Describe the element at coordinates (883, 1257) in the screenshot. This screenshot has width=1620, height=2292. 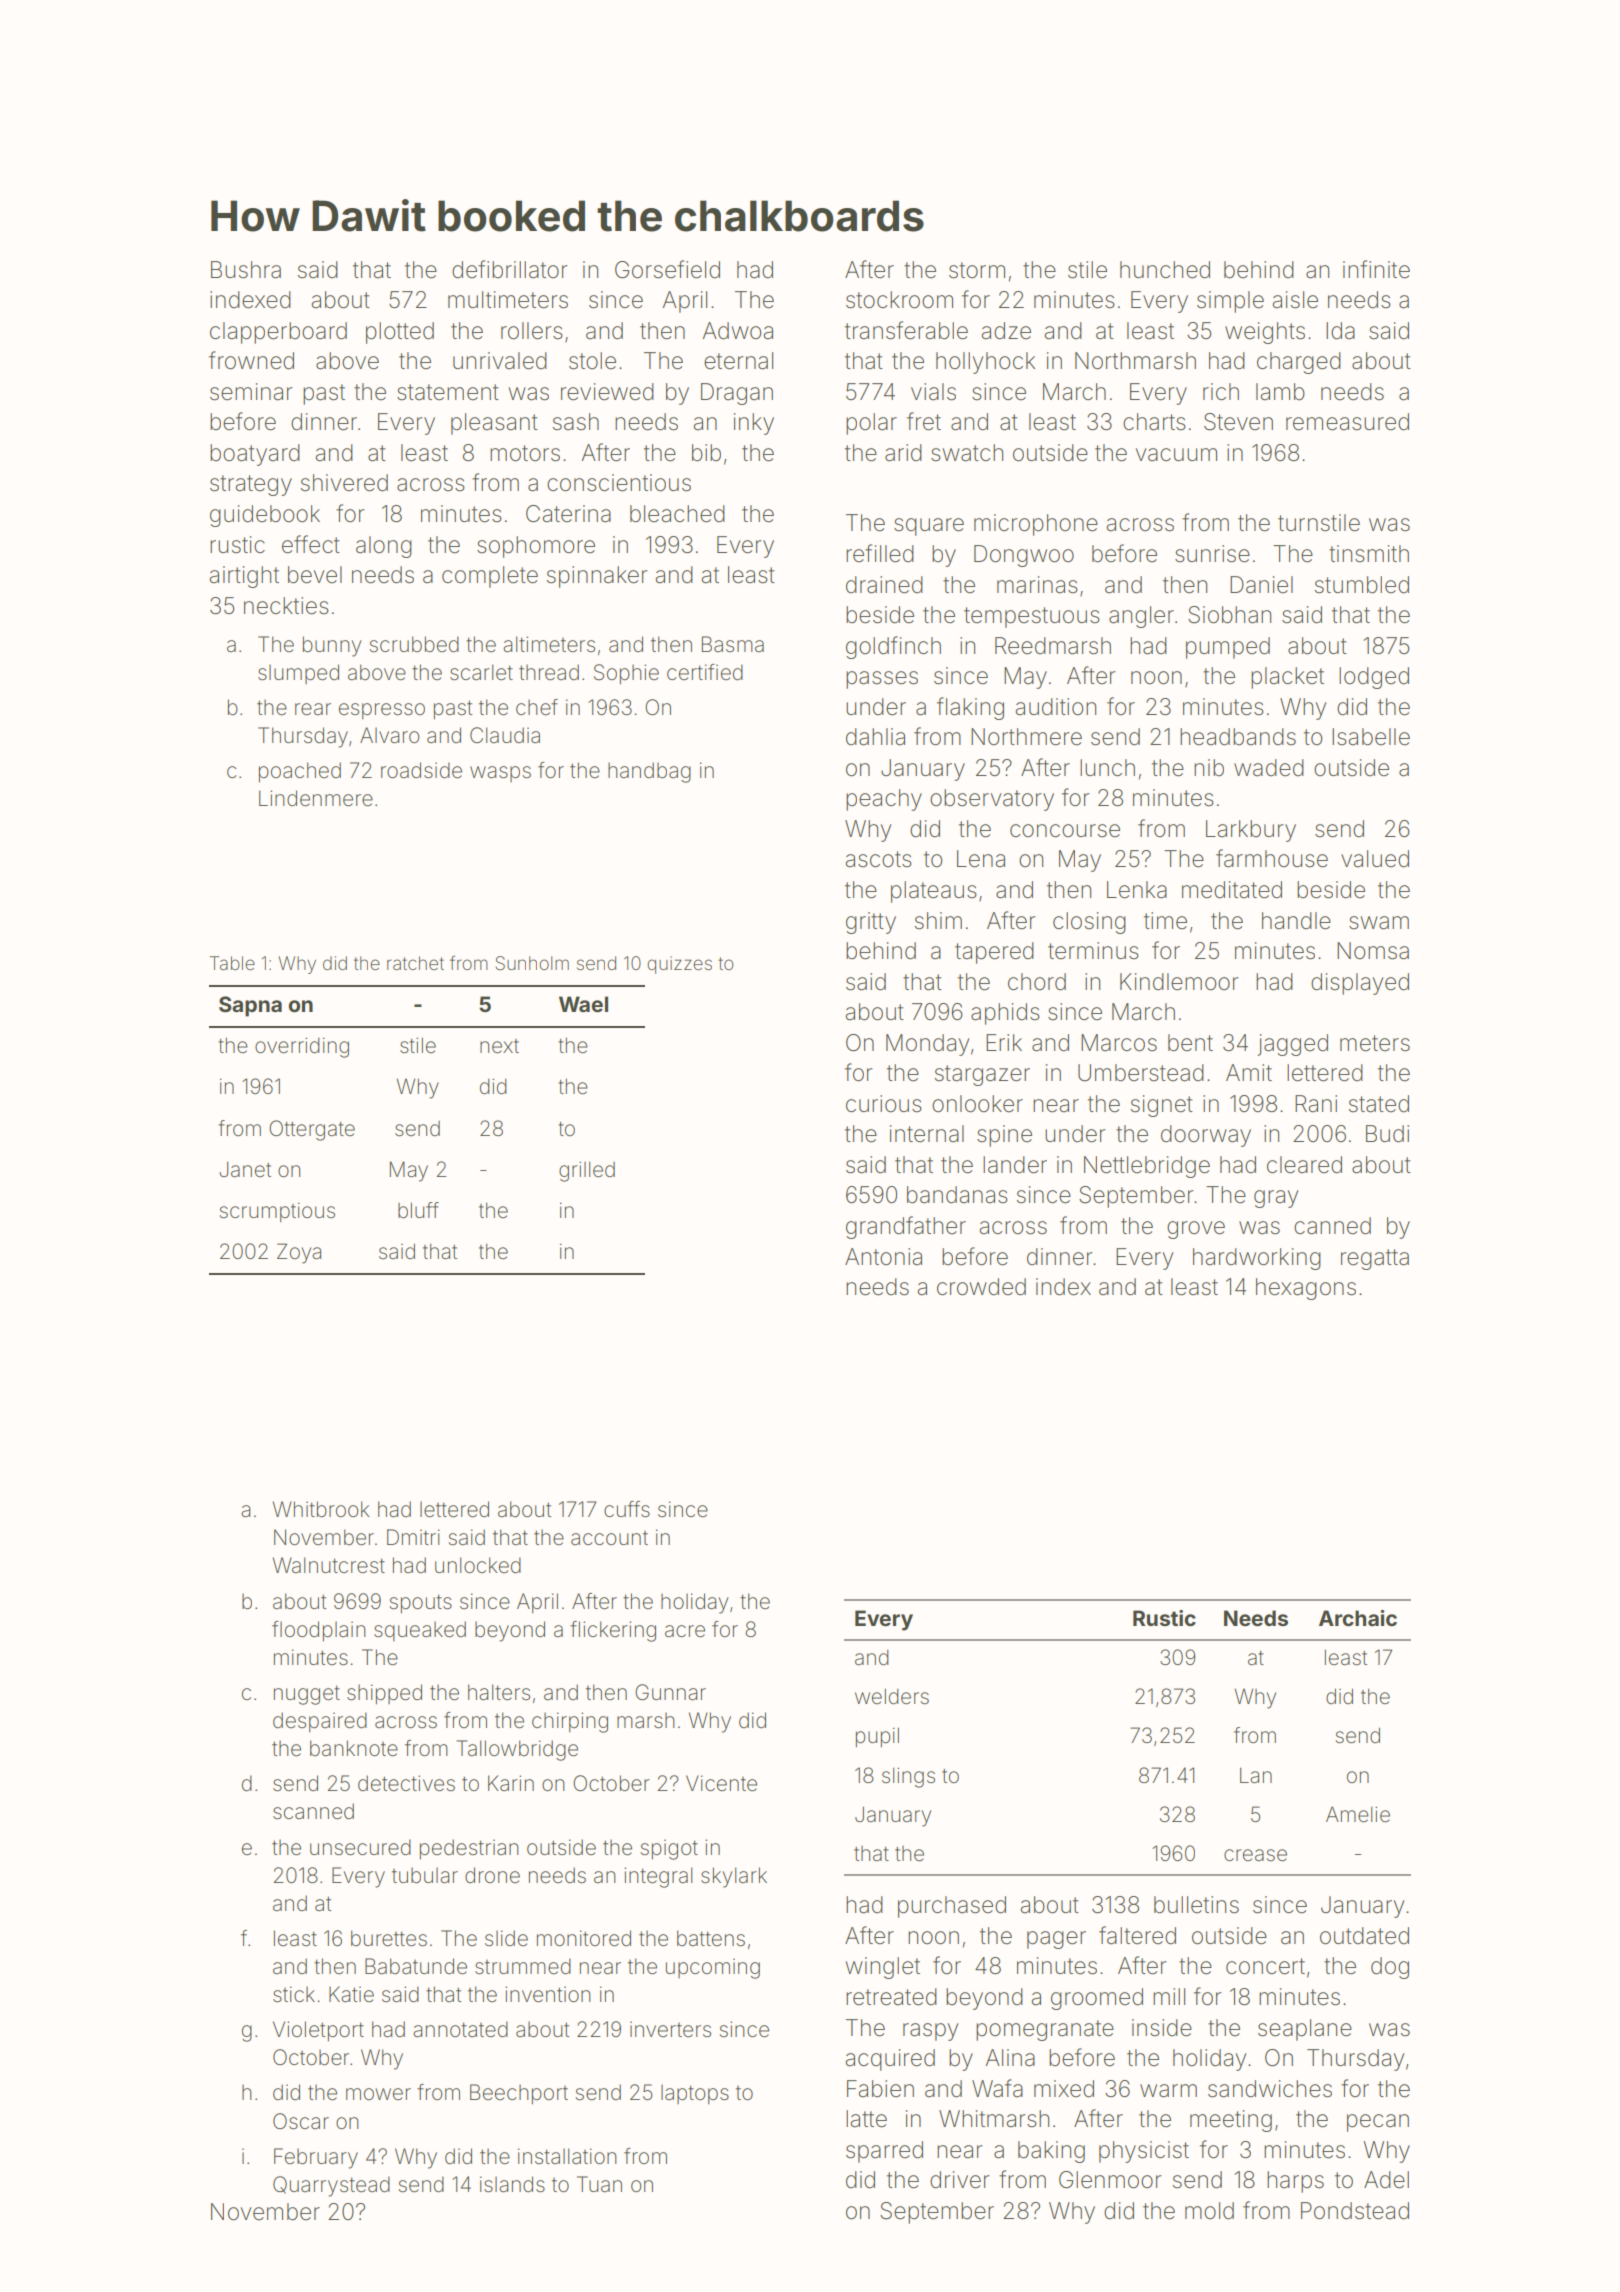
I see `Antonia` at that location.
